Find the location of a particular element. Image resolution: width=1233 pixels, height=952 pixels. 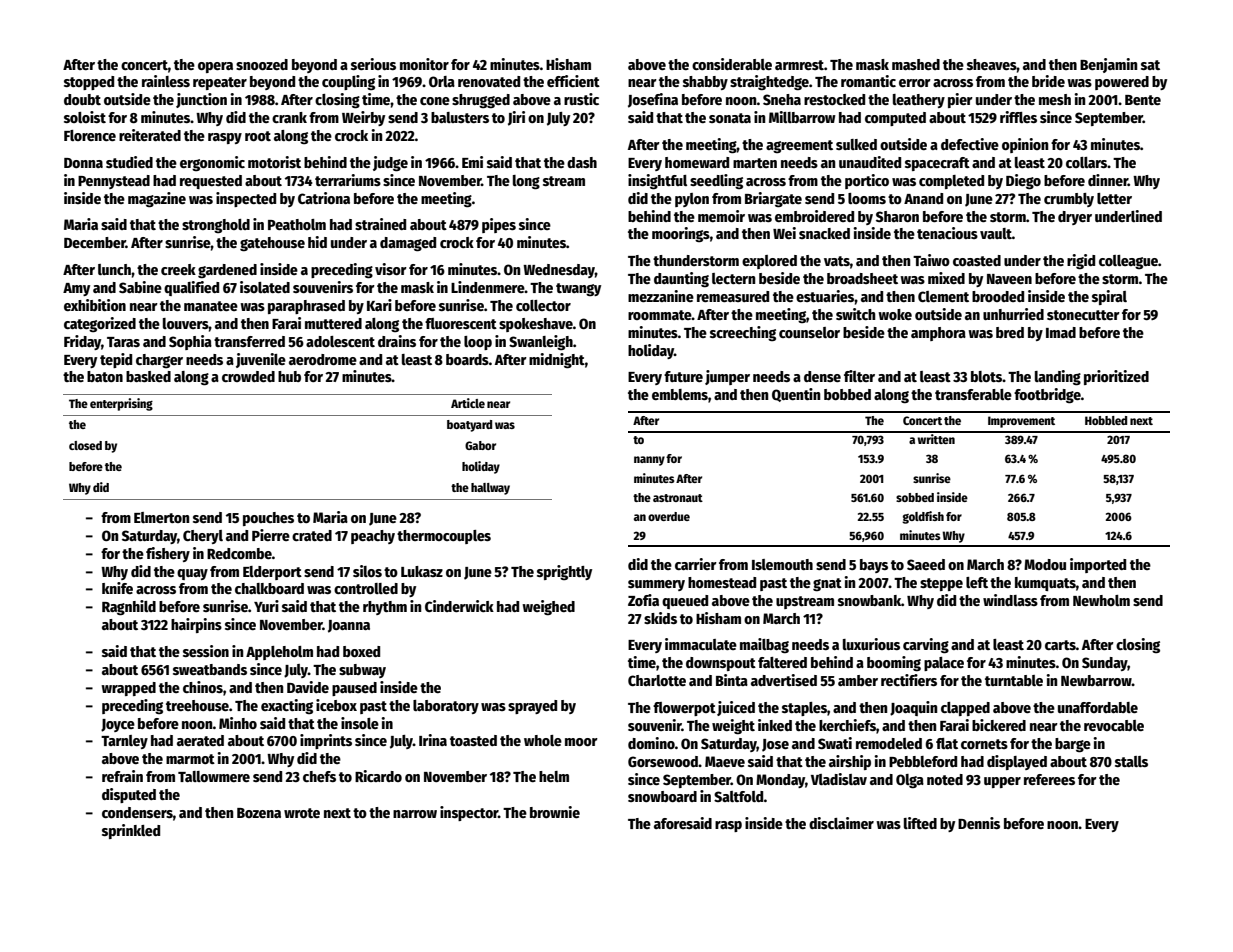

crank is located at coordinates (289, 117).
